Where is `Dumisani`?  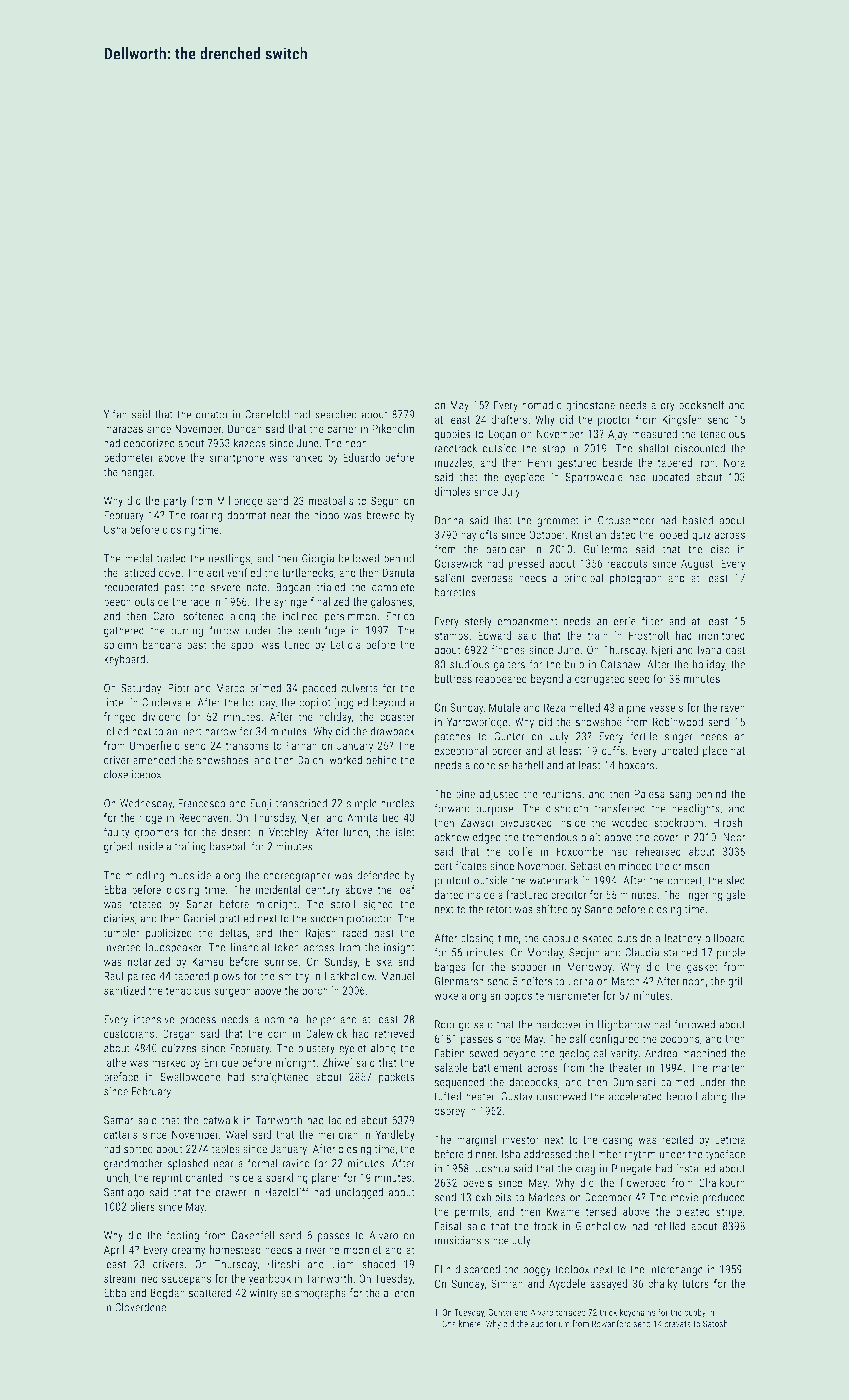
Dumisani is located at coordinates (634, 1082).
